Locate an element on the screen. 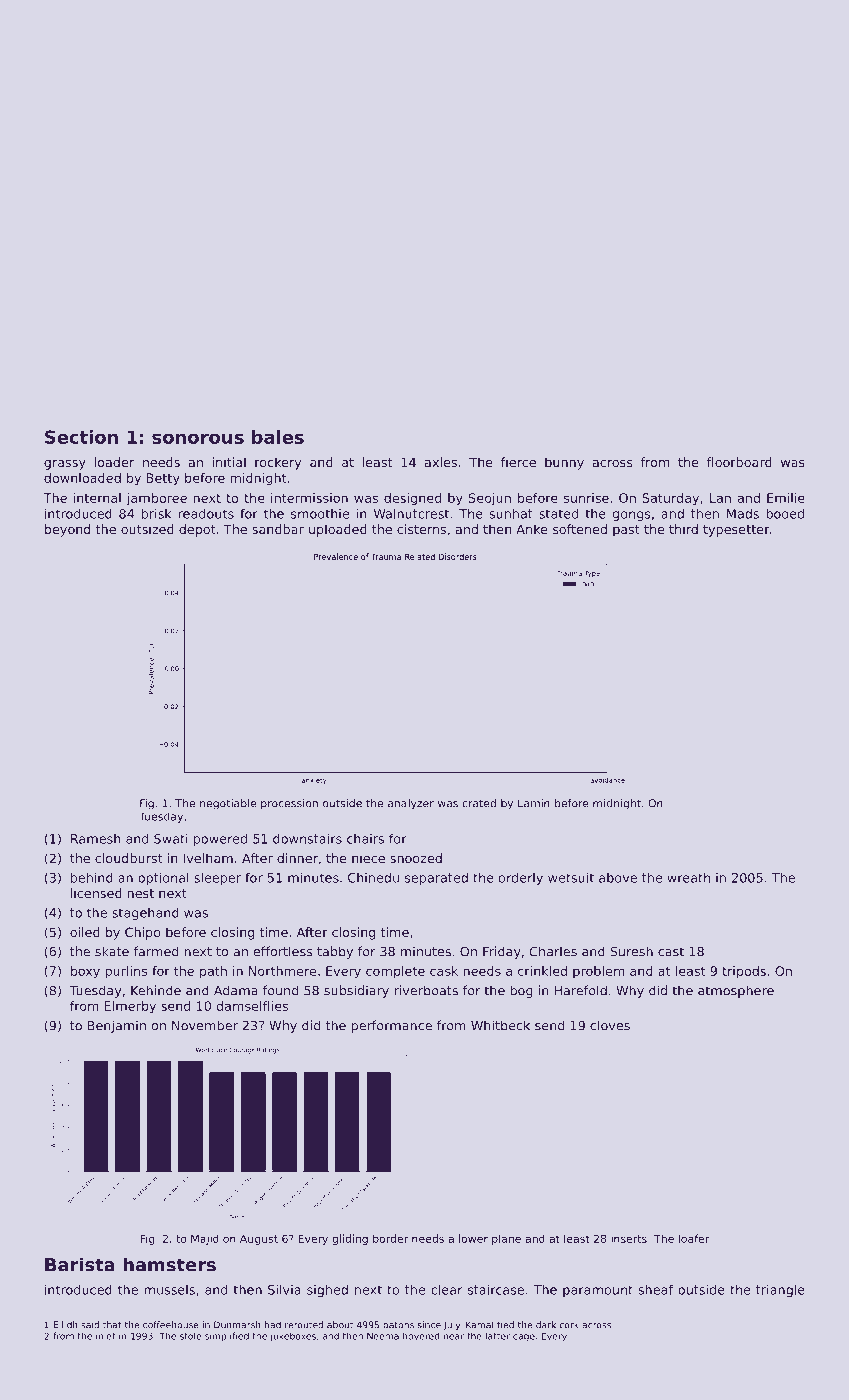  Majid is located at coordinates (205, 1239).
